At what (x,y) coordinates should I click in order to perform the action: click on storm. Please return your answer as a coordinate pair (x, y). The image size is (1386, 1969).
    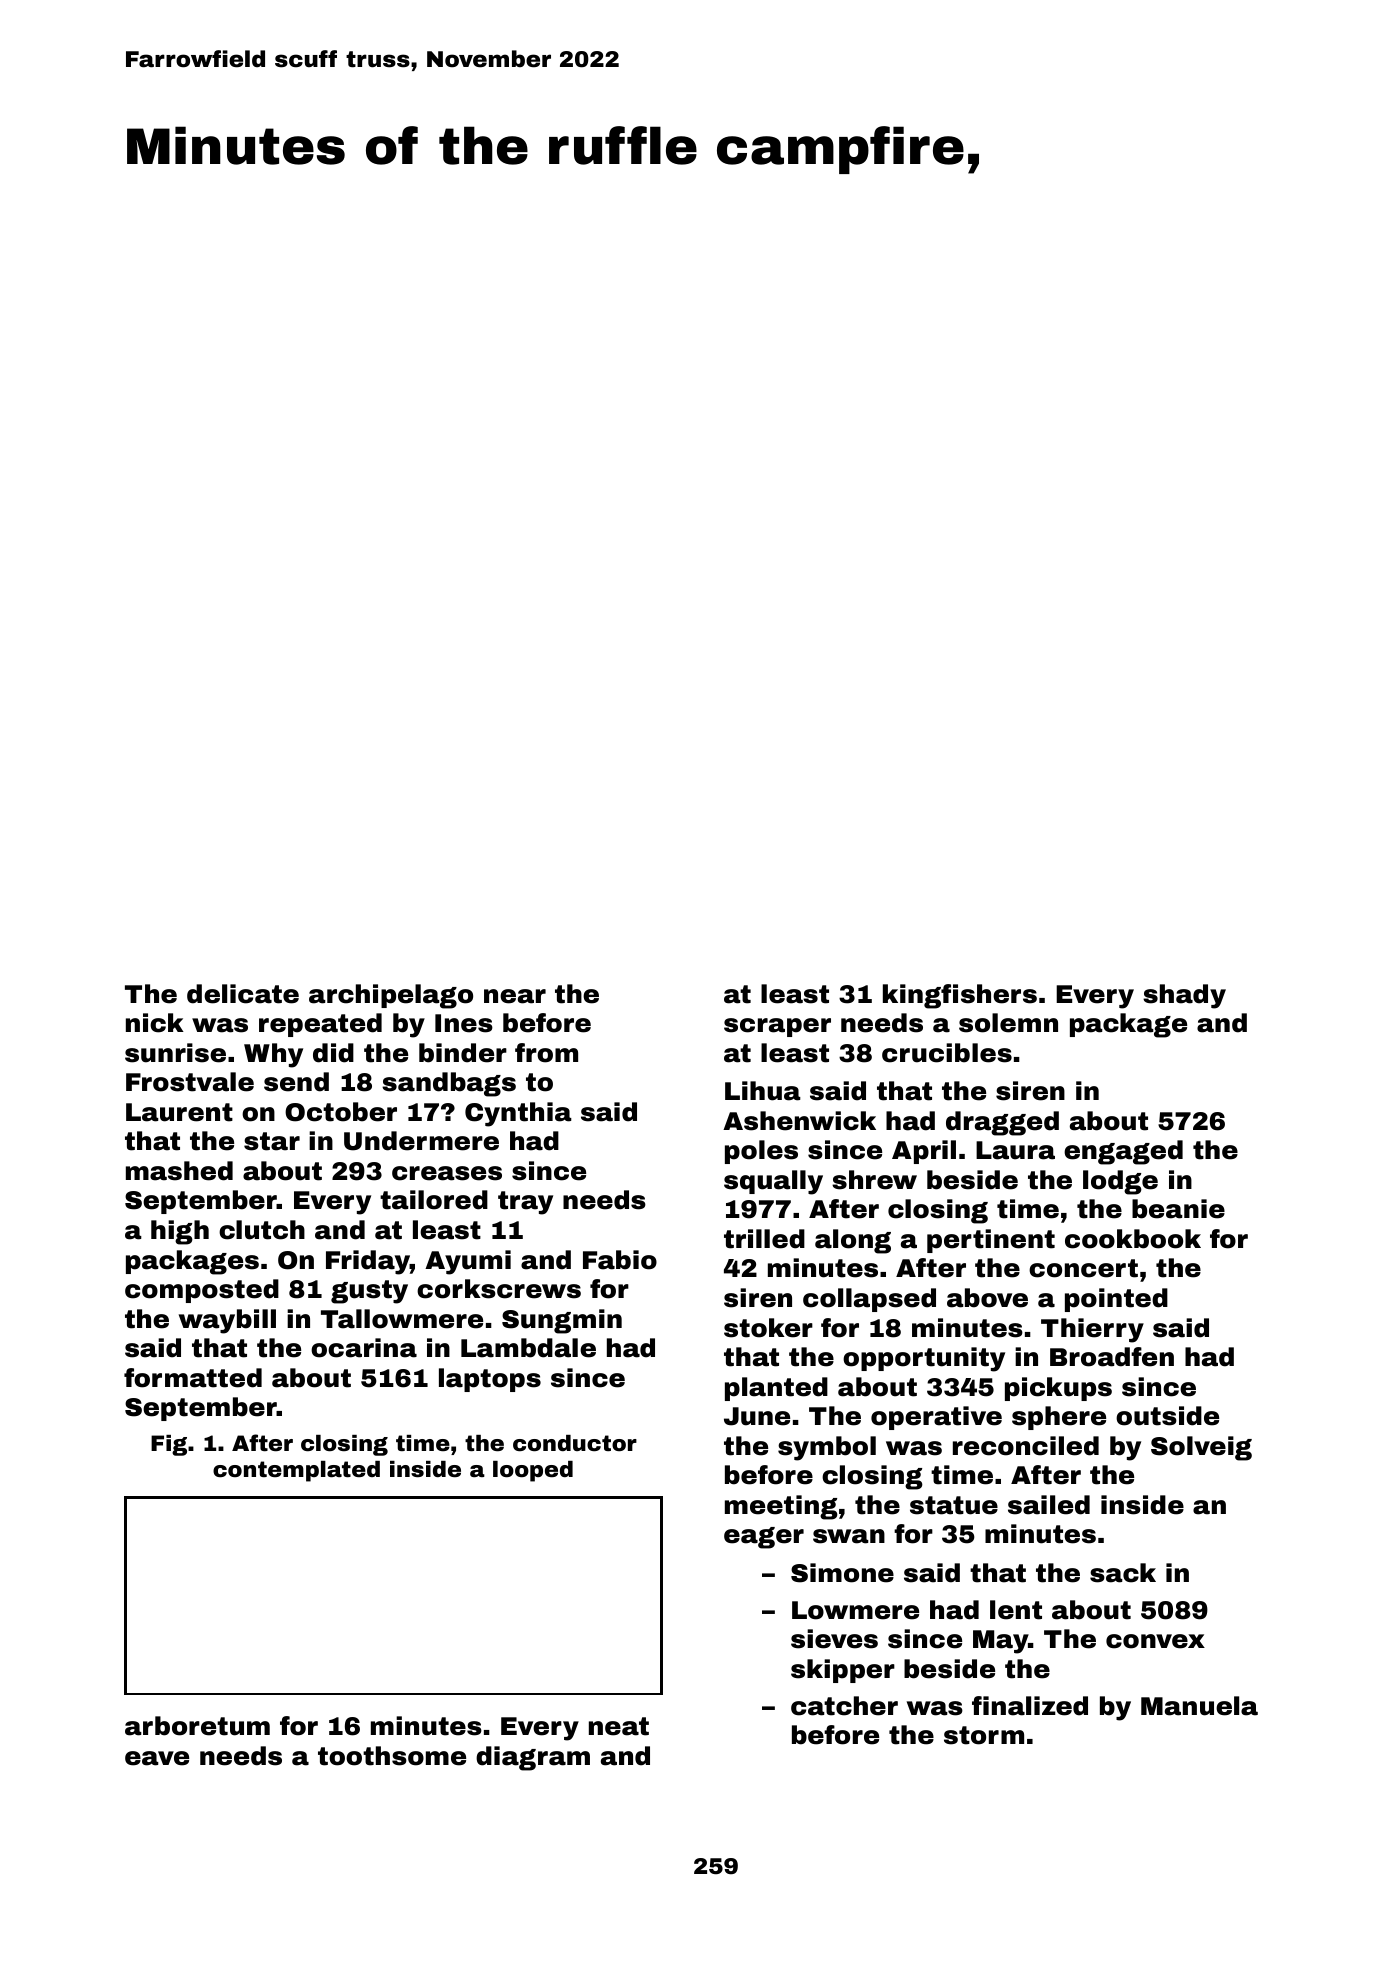
    Looking at the image, I should click on (984, 1735).
